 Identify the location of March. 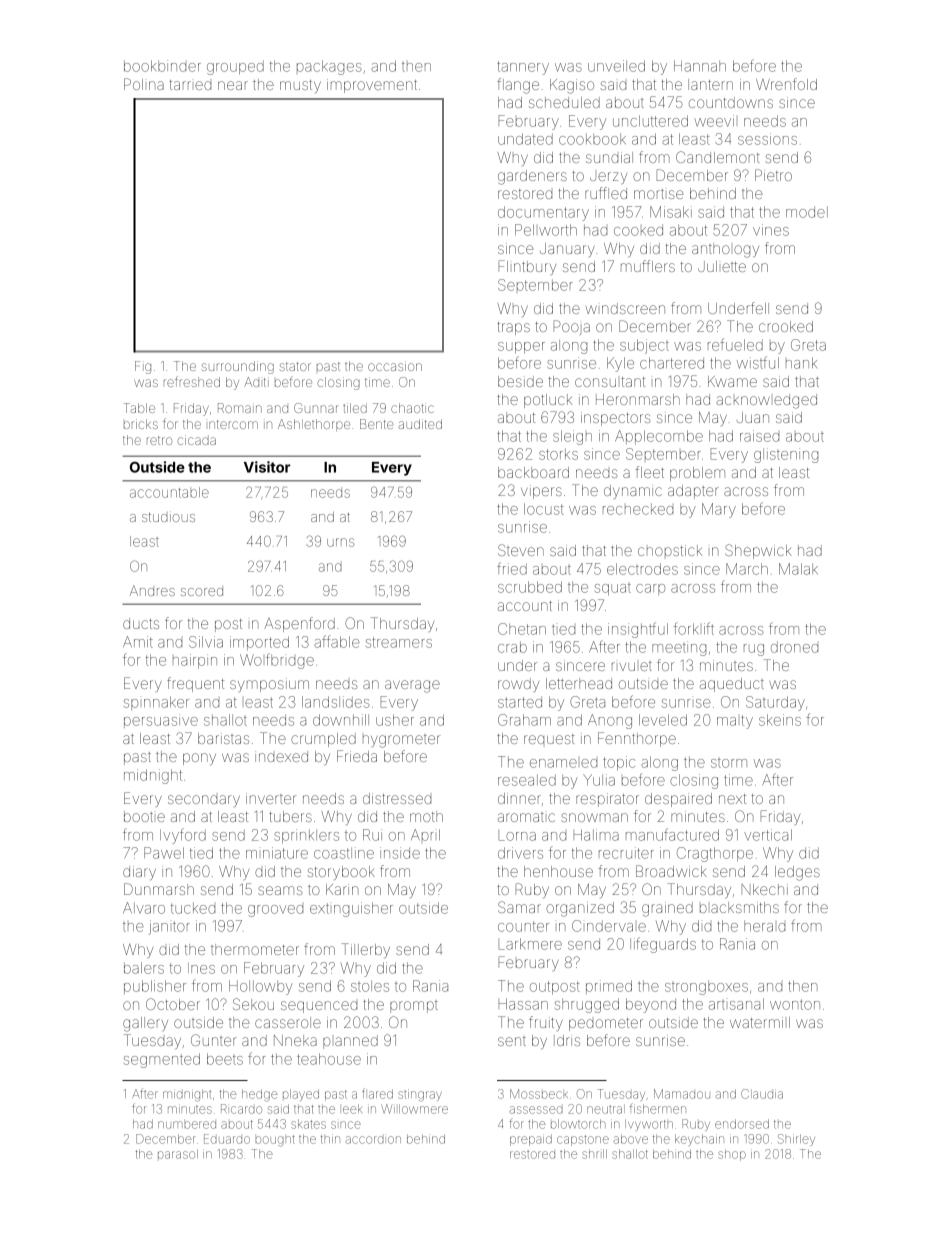
(747, 569).
